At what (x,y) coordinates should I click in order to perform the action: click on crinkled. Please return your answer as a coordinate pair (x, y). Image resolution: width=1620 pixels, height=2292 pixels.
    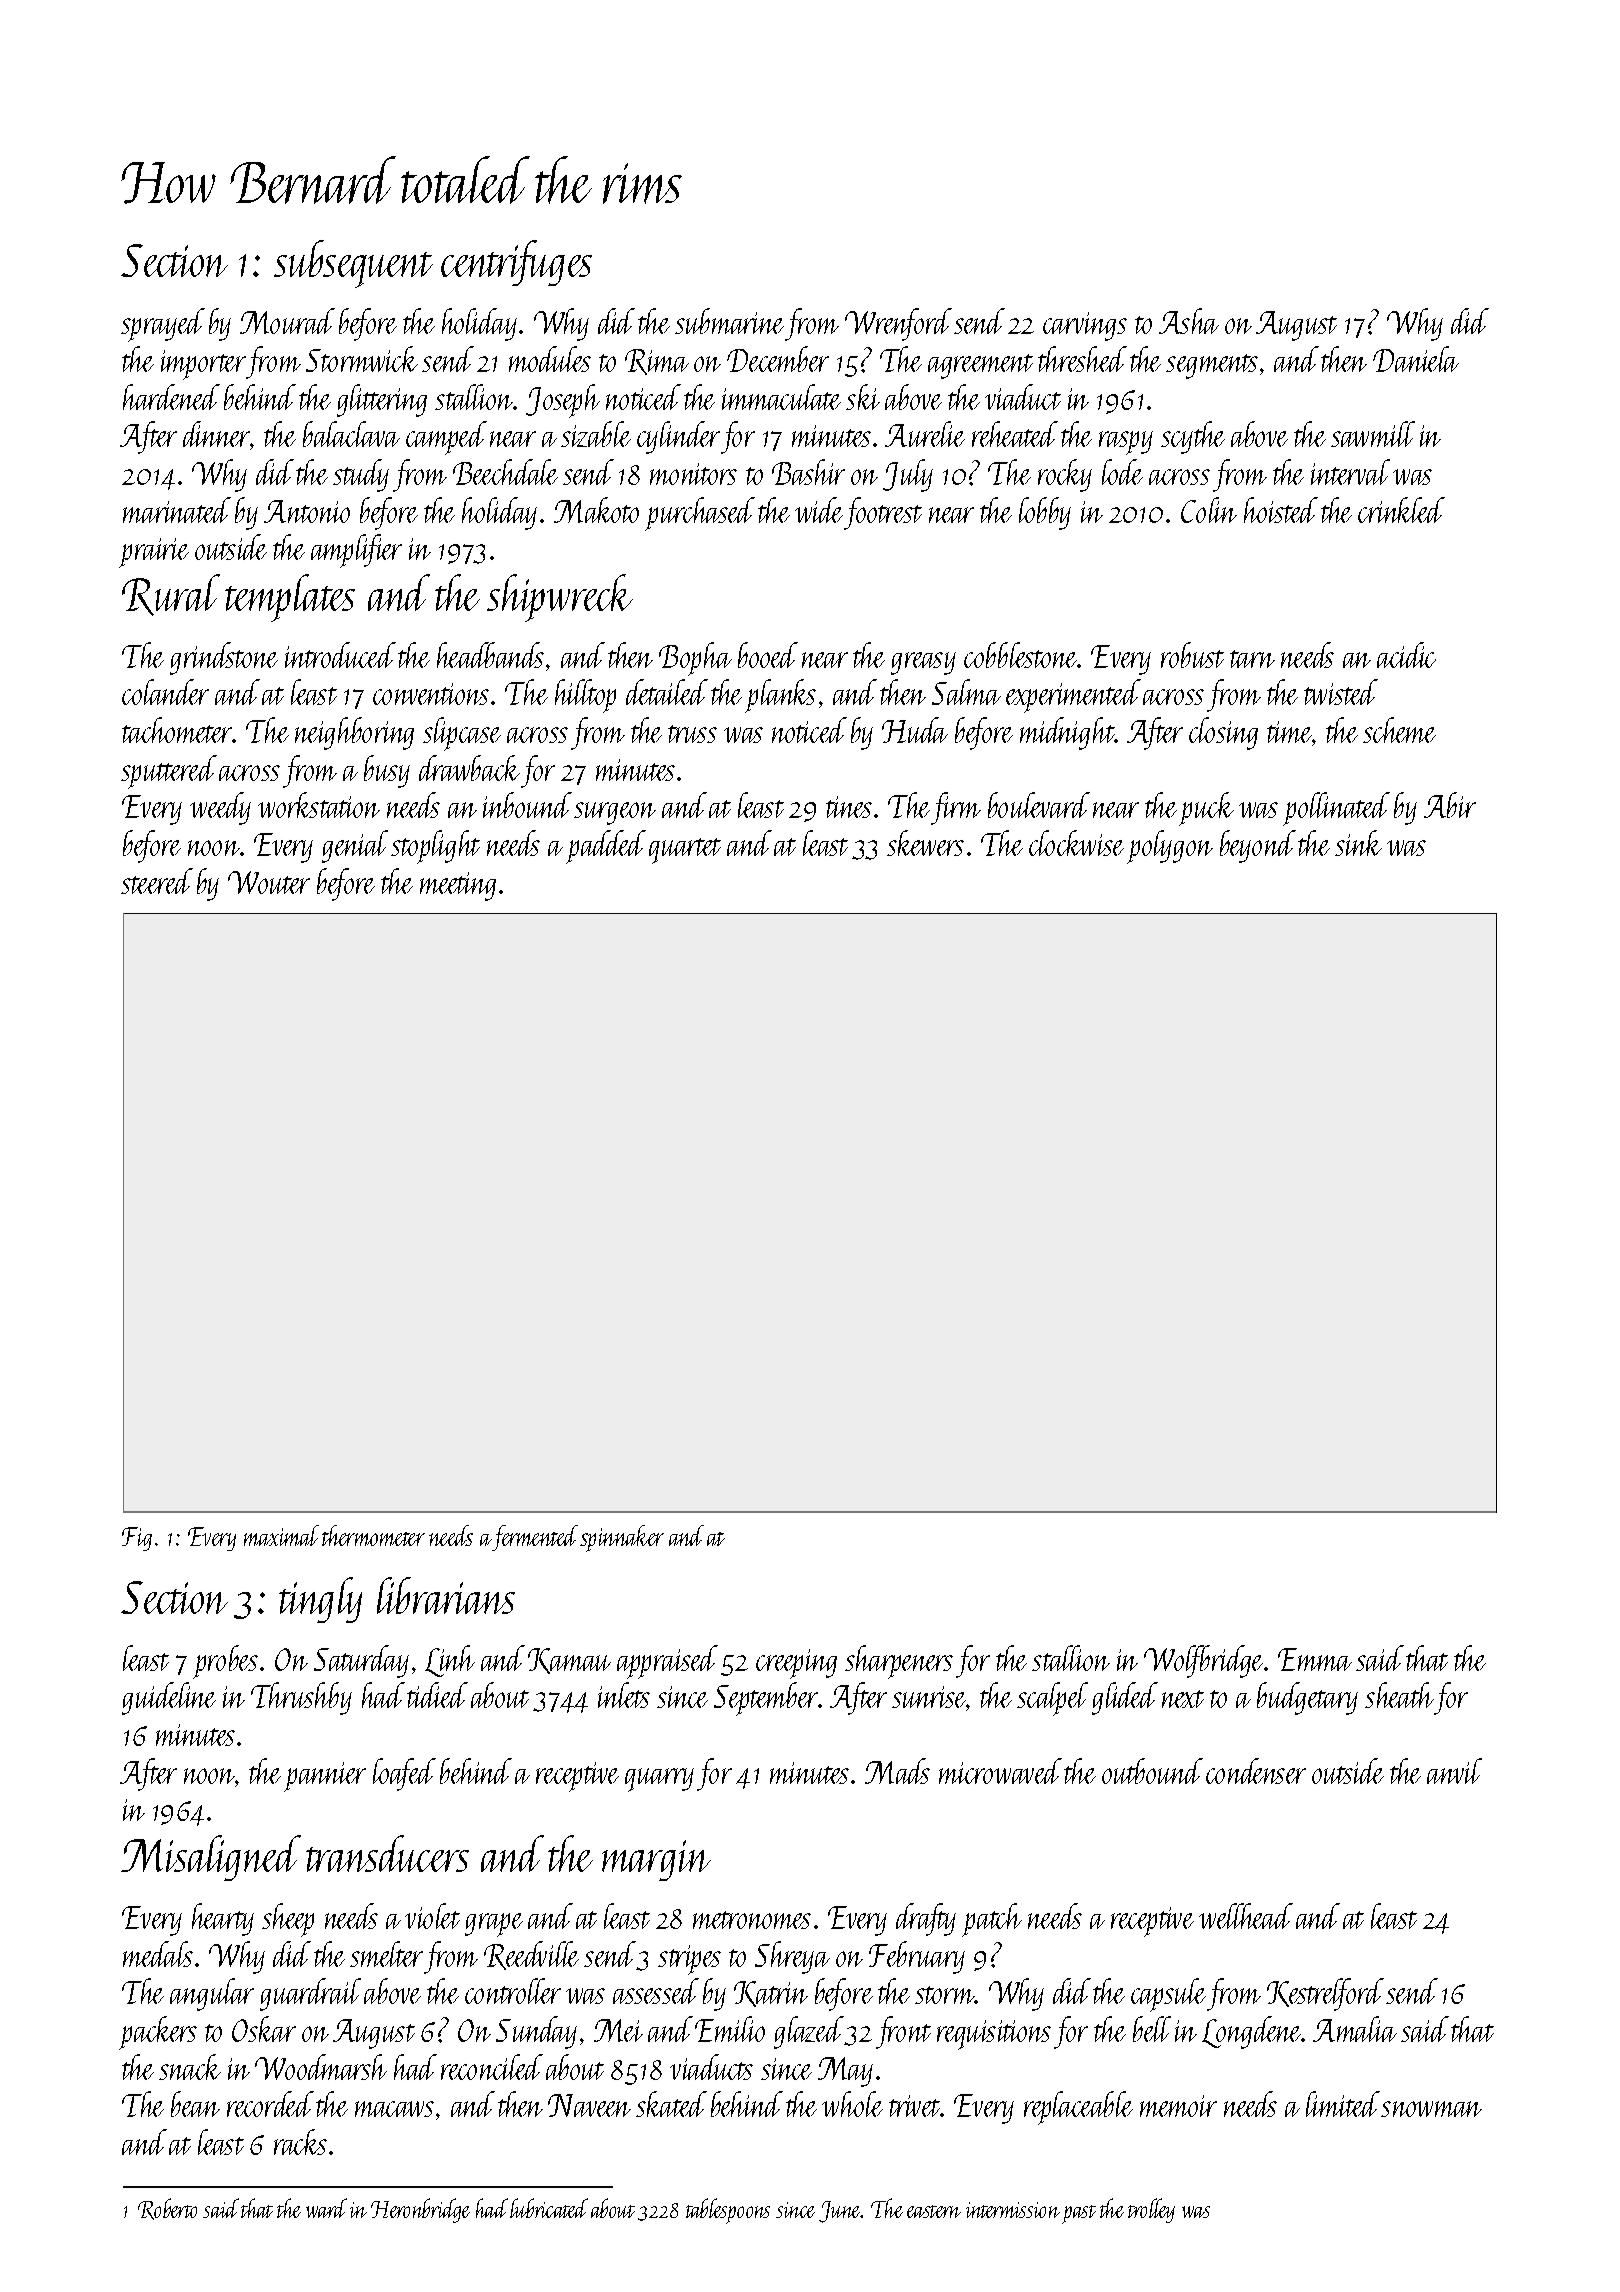
    Looking at the image, I should click on (1401, 510).
